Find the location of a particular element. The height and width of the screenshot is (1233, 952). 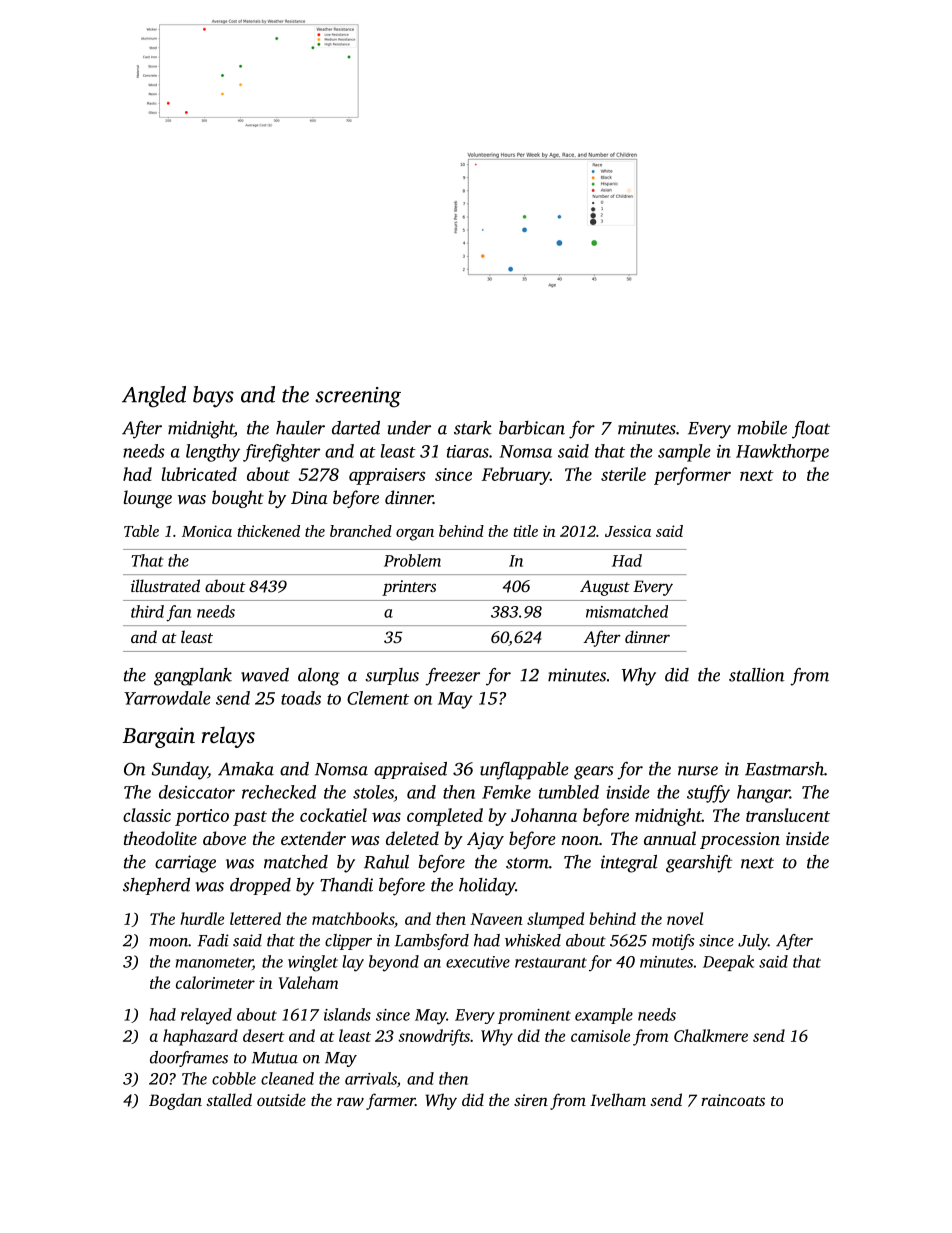

above is located at coordinates (224, 838).
